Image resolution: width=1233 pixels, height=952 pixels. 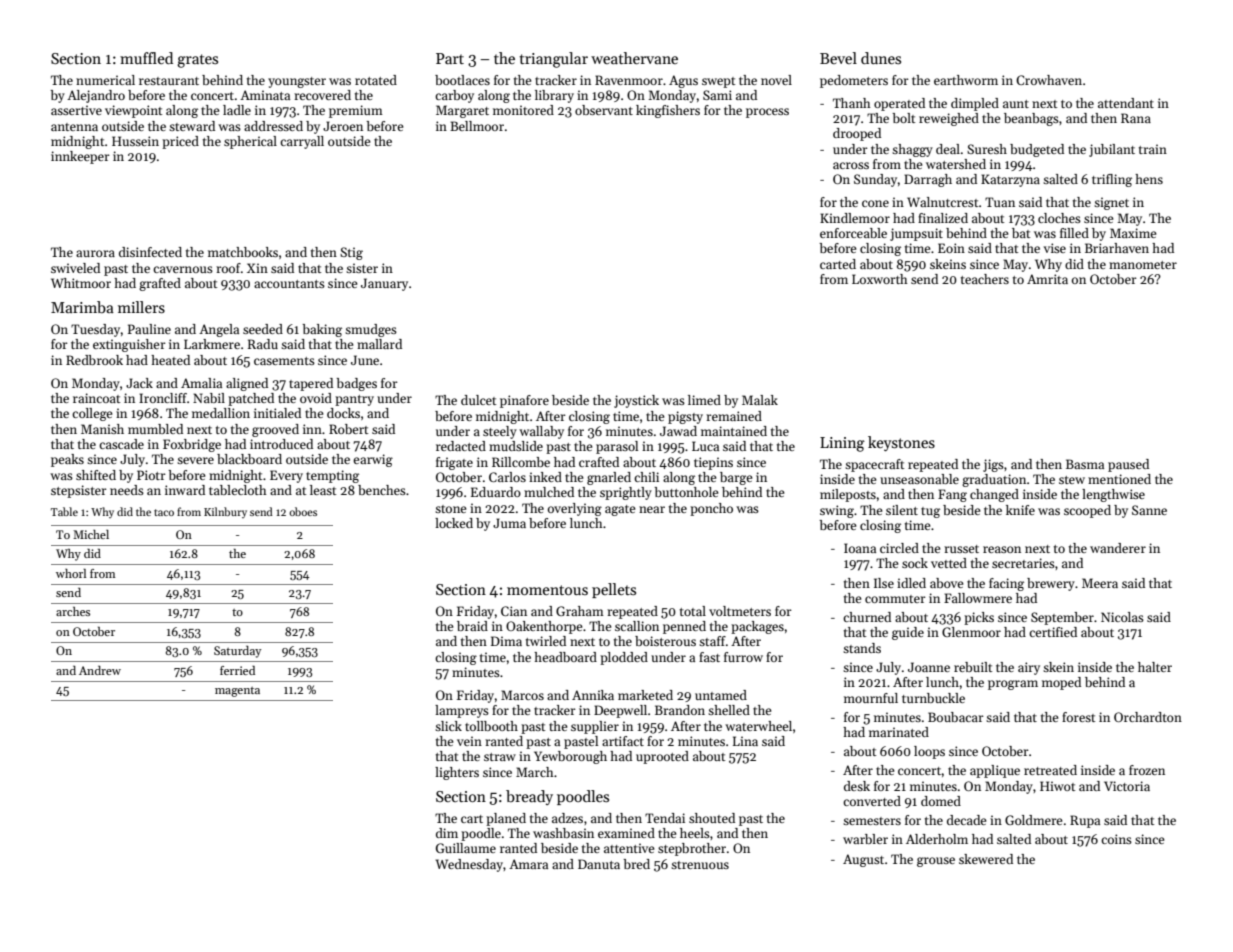 What do you see at coordinates (1149, 179) in the screenshot?
I see `hens` at bounding box center [1149, 179].
